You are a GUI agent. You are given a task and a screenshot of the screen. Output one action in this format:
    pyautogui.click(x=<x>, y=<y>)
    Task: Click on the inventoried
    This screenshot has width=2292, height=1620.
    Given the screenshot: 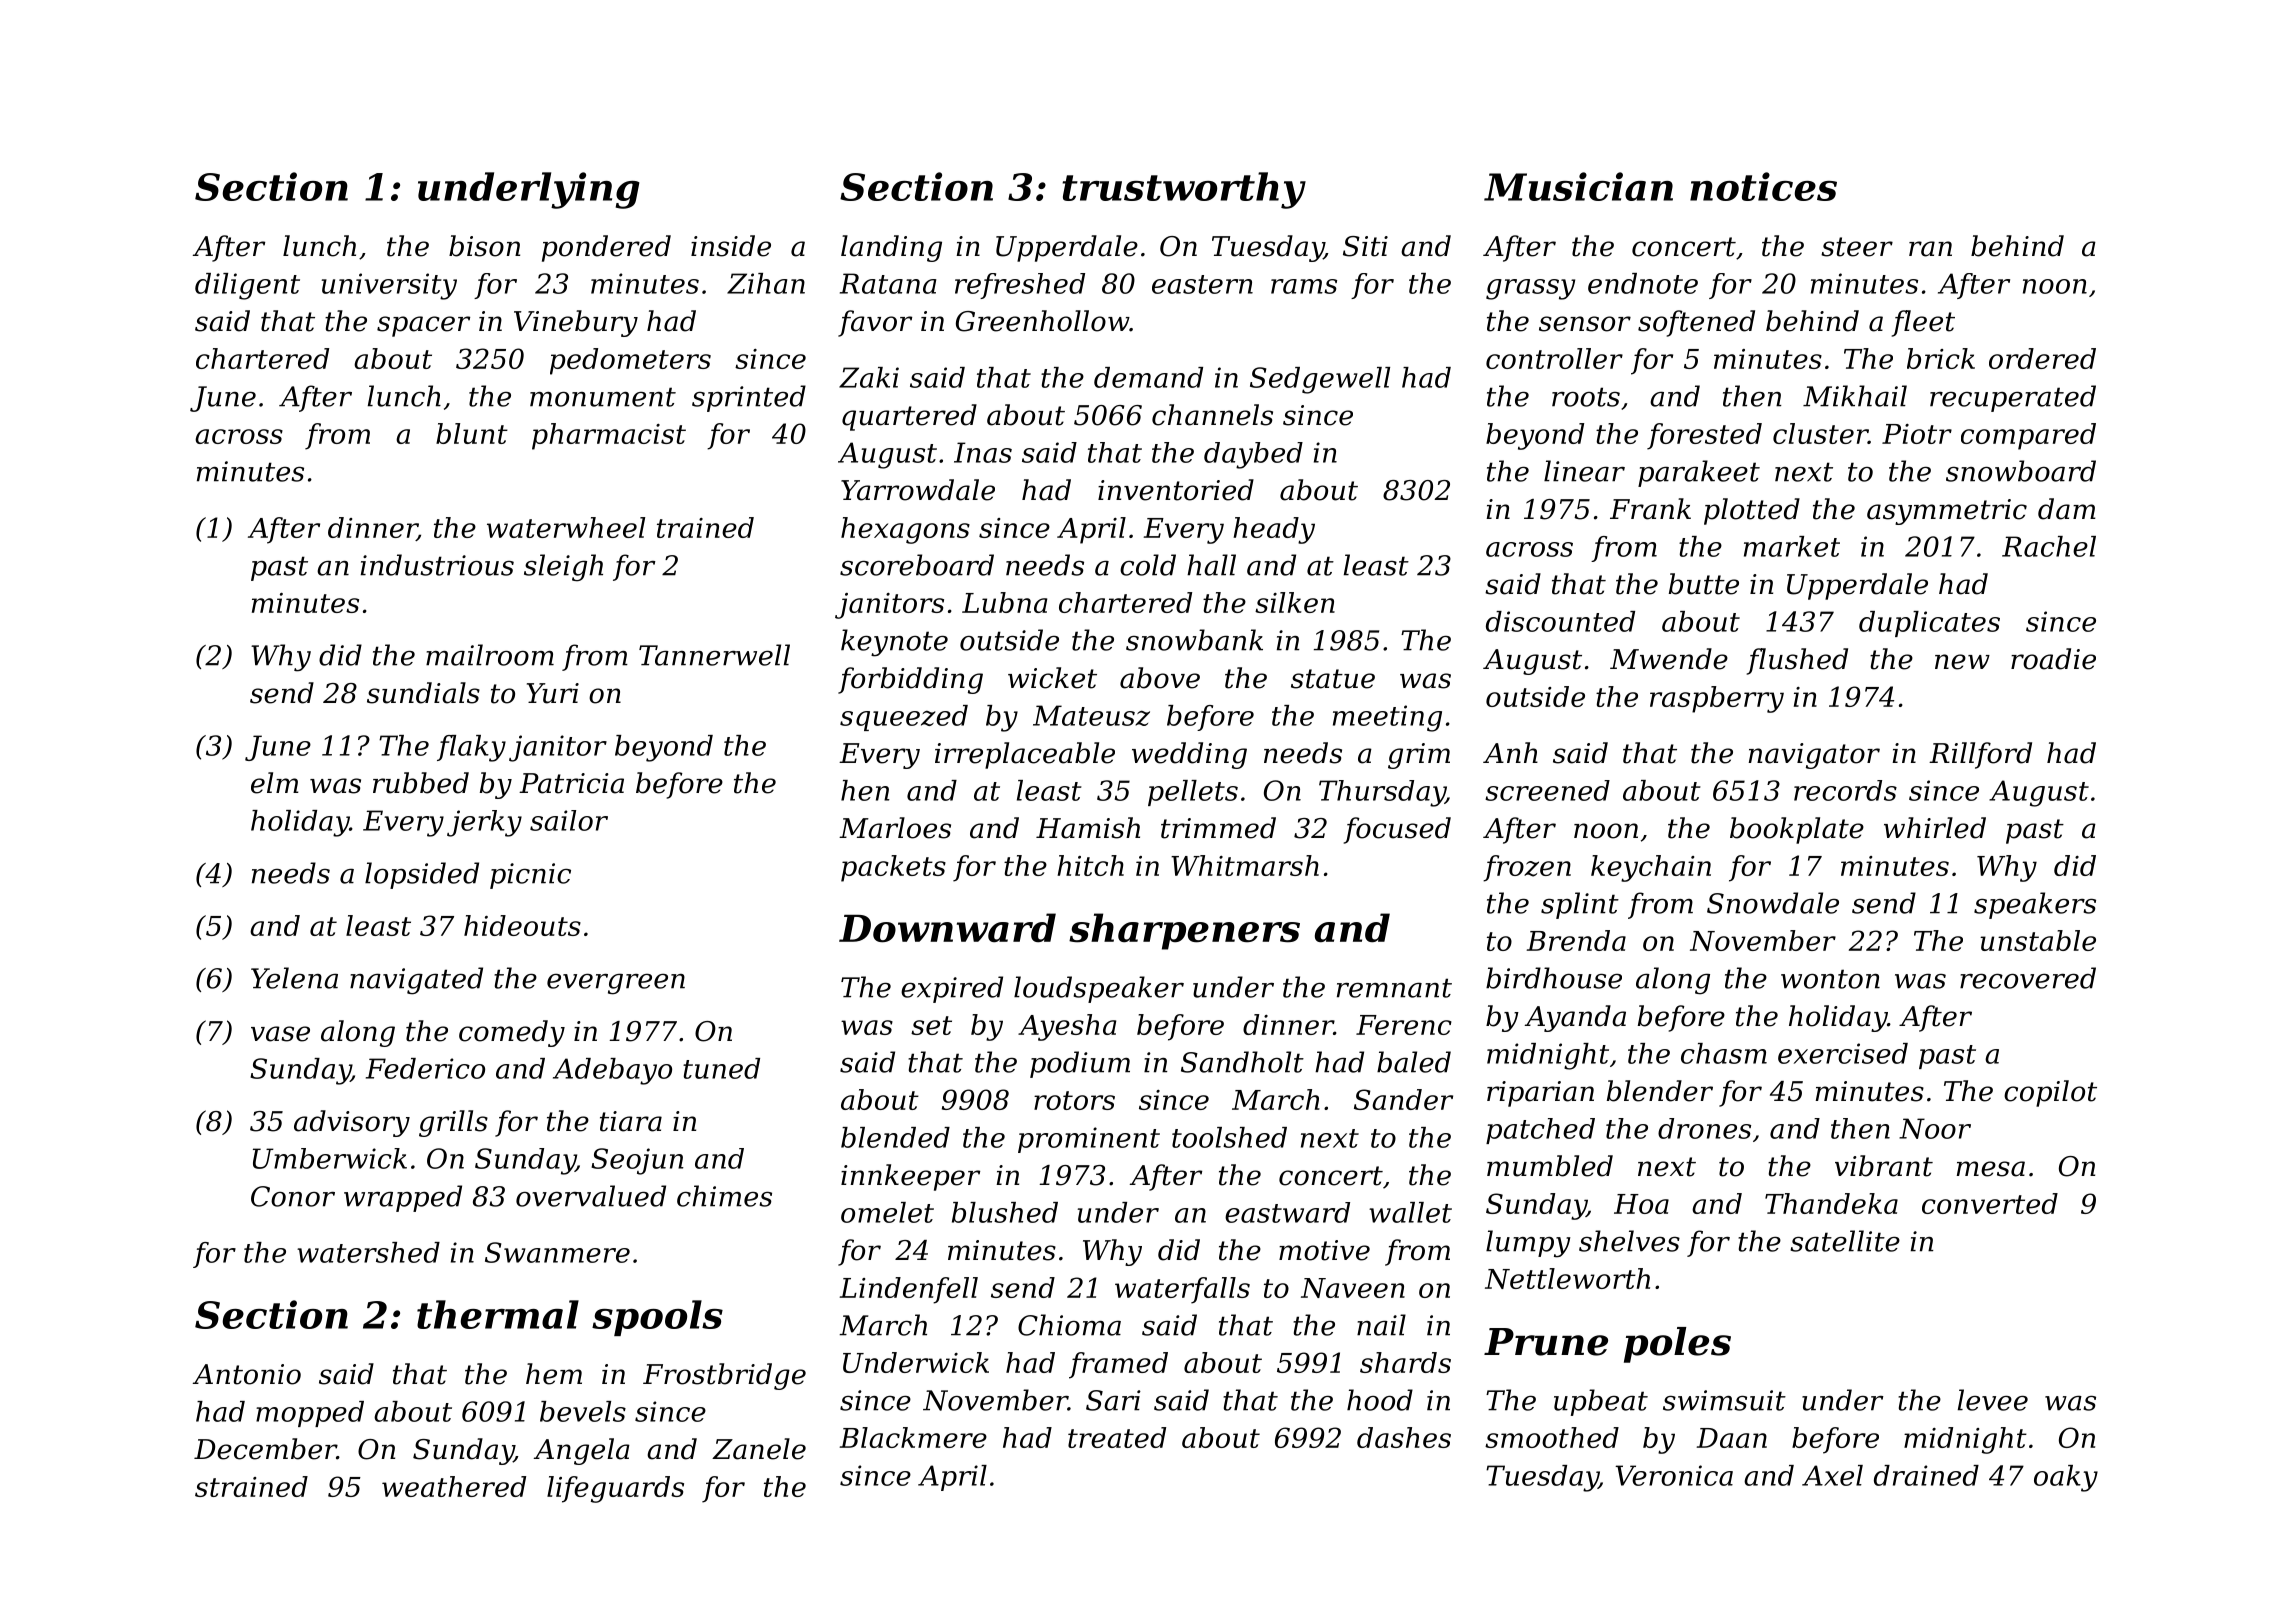 What is the action you would take?
    pyautogui.click(x=1176, y=490)
